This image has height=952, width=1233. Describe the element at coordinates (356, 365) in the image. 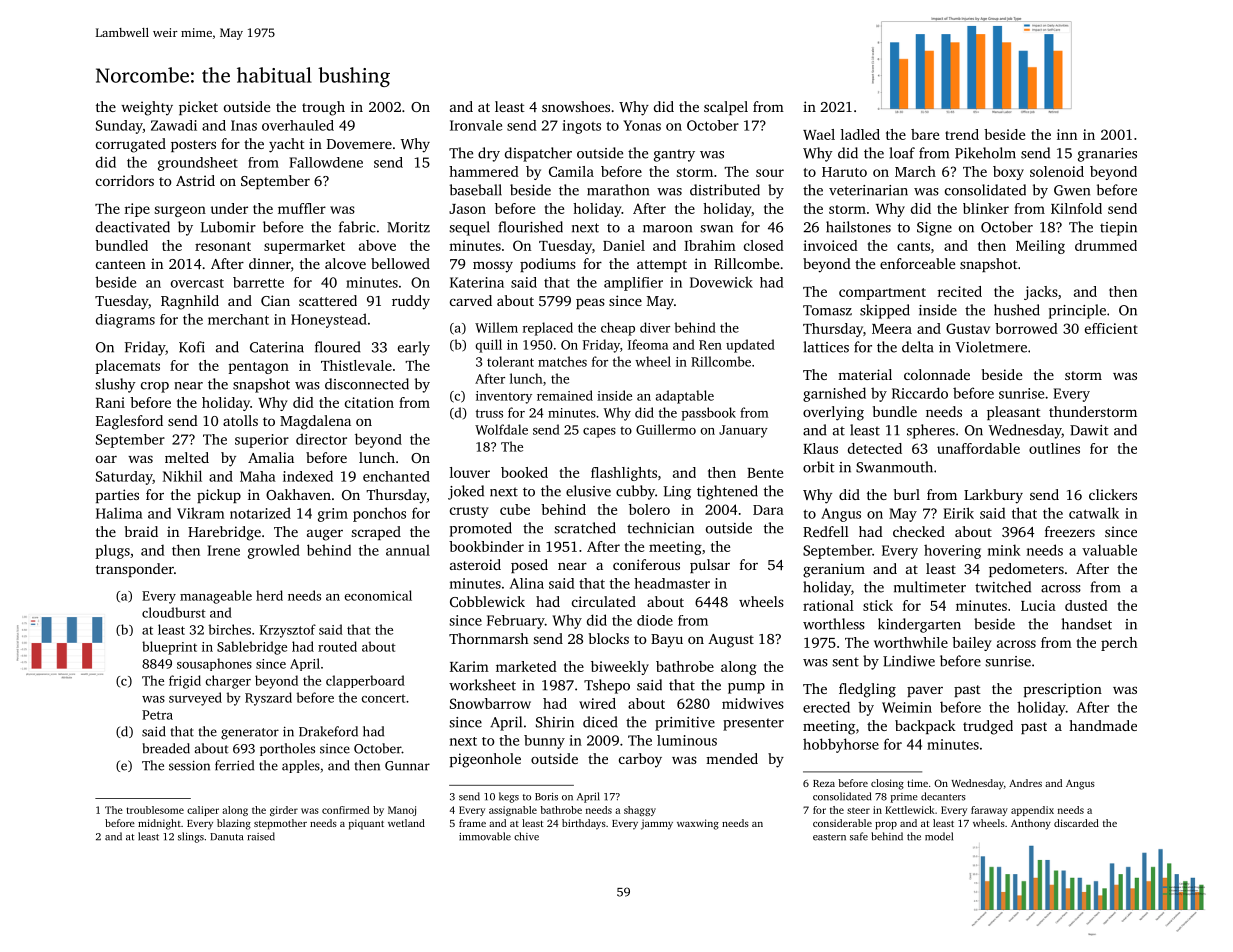

I see `Thistlevale` at that location.
